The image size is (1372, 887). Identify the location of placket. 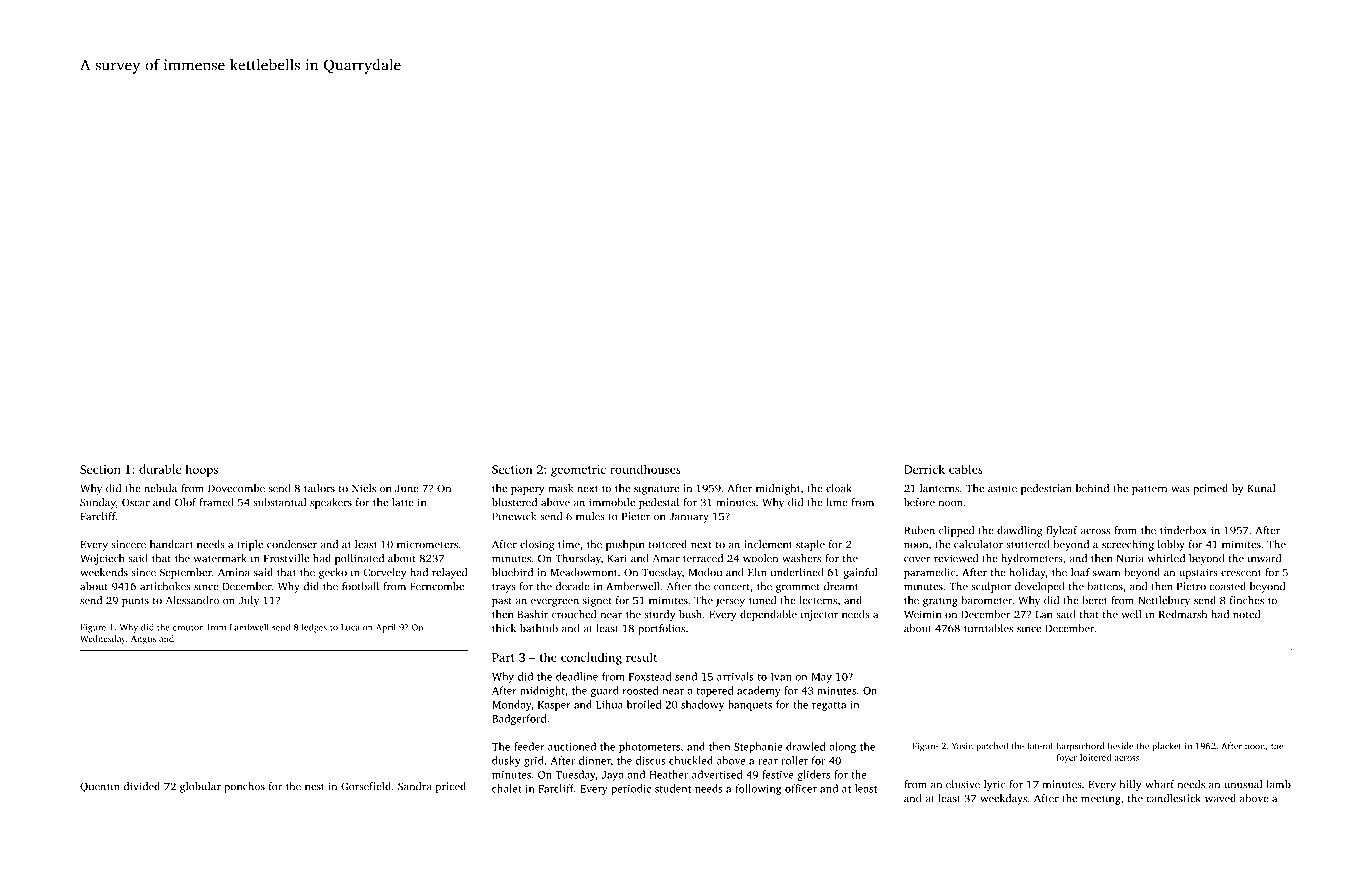
(1166, 747).
